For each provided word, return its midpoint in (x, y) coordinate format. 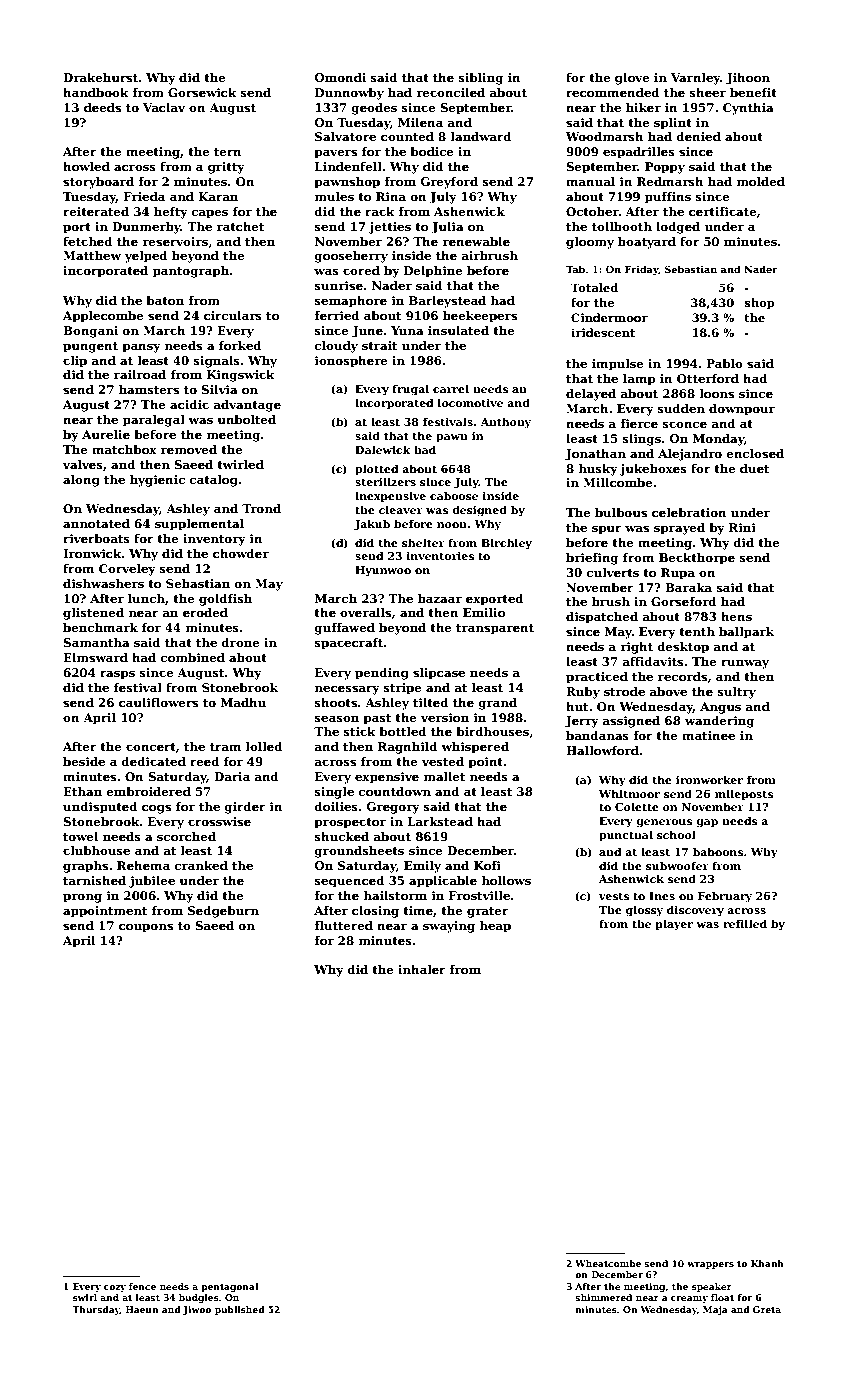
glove (632, 79)
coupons (146, 928)
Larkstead (440, 821)
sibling (481, 79)
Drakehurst (100, 77)
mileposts (744, 794)
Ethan (82, 791)
